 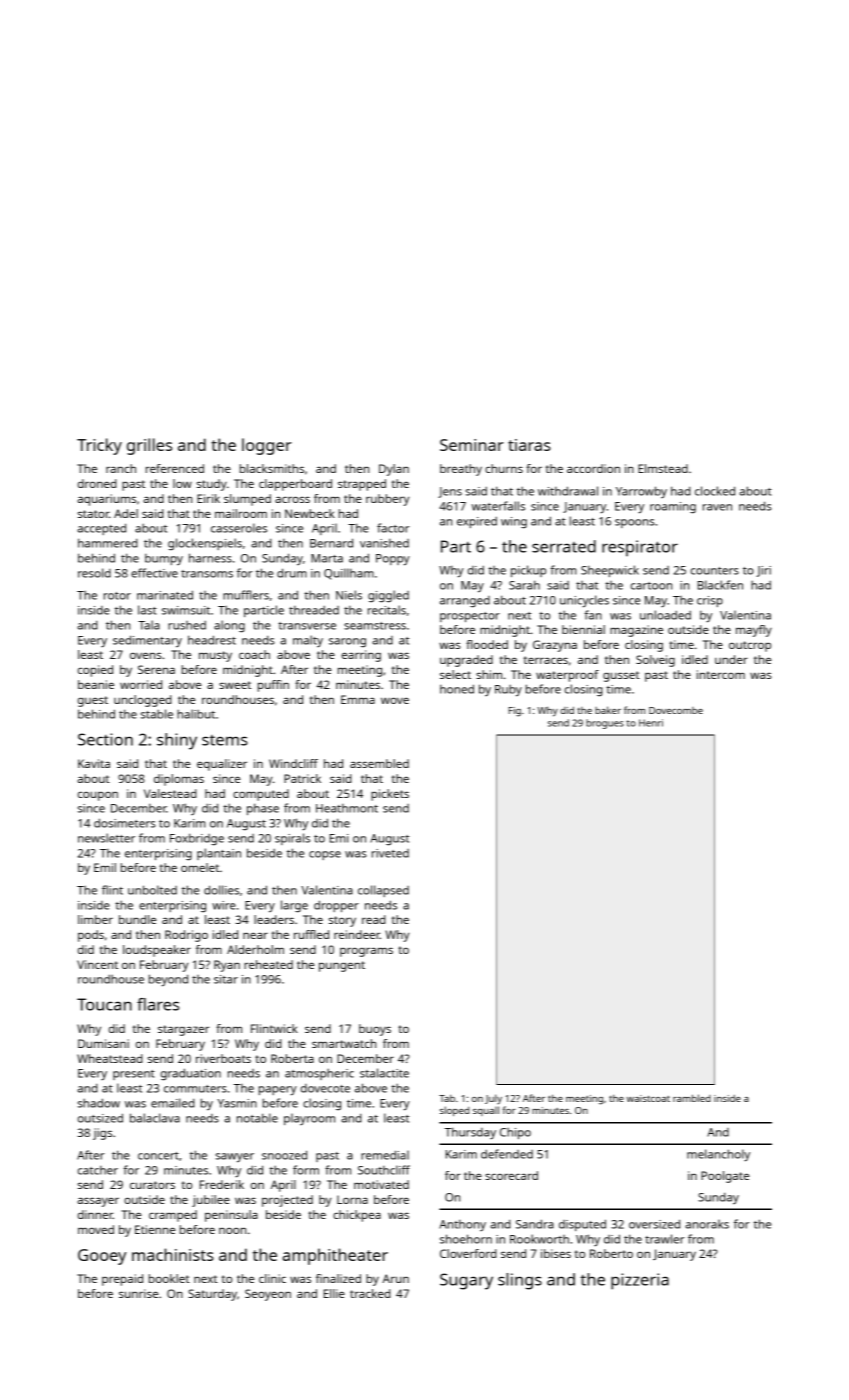 What do you see at coordinates (504, 468) in the screenshot?
I see `churns` at bounding box center [504, 468].
